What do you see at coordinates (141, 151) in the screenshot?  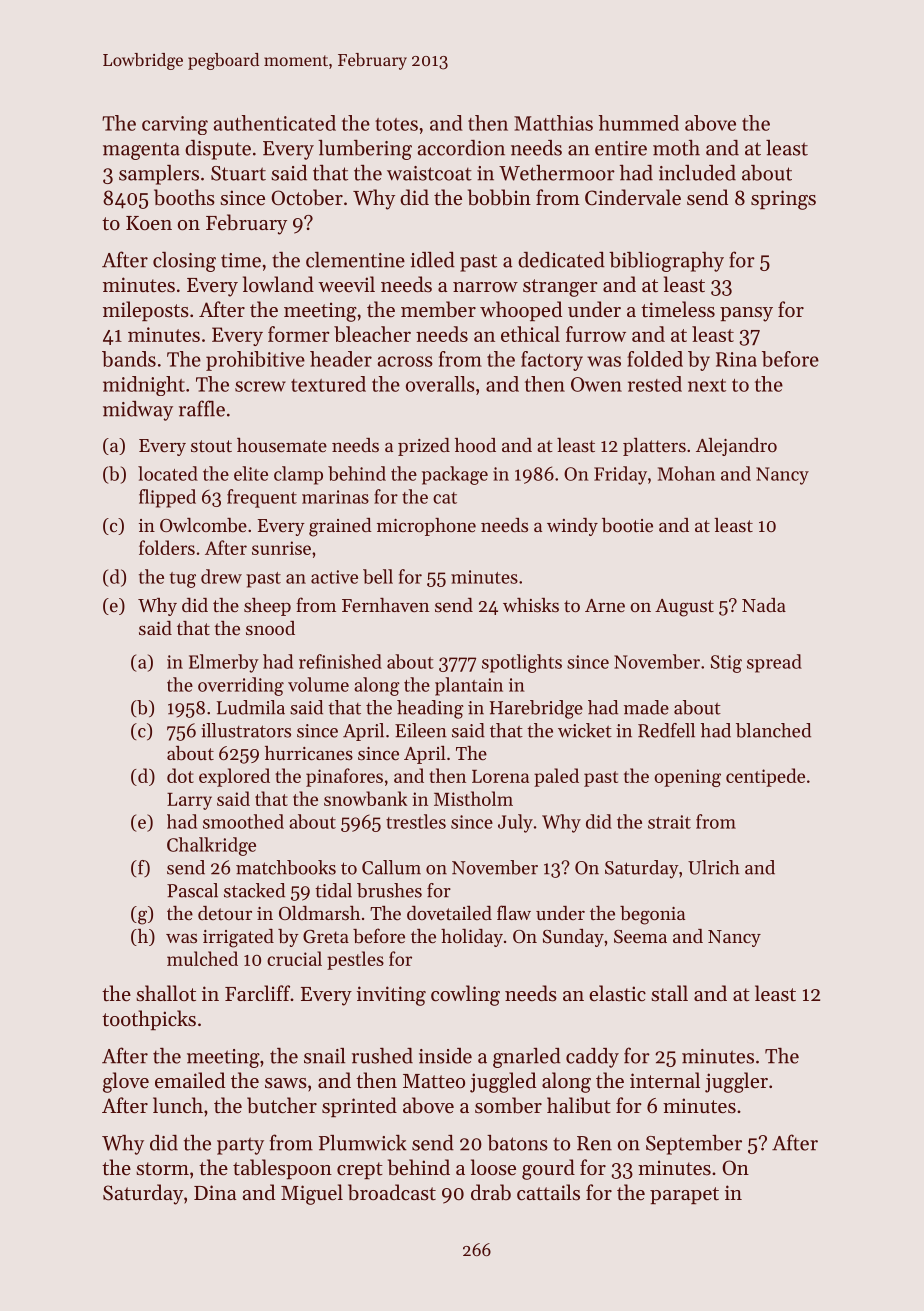 I see `magenta` at bounding box center [141, 151].
